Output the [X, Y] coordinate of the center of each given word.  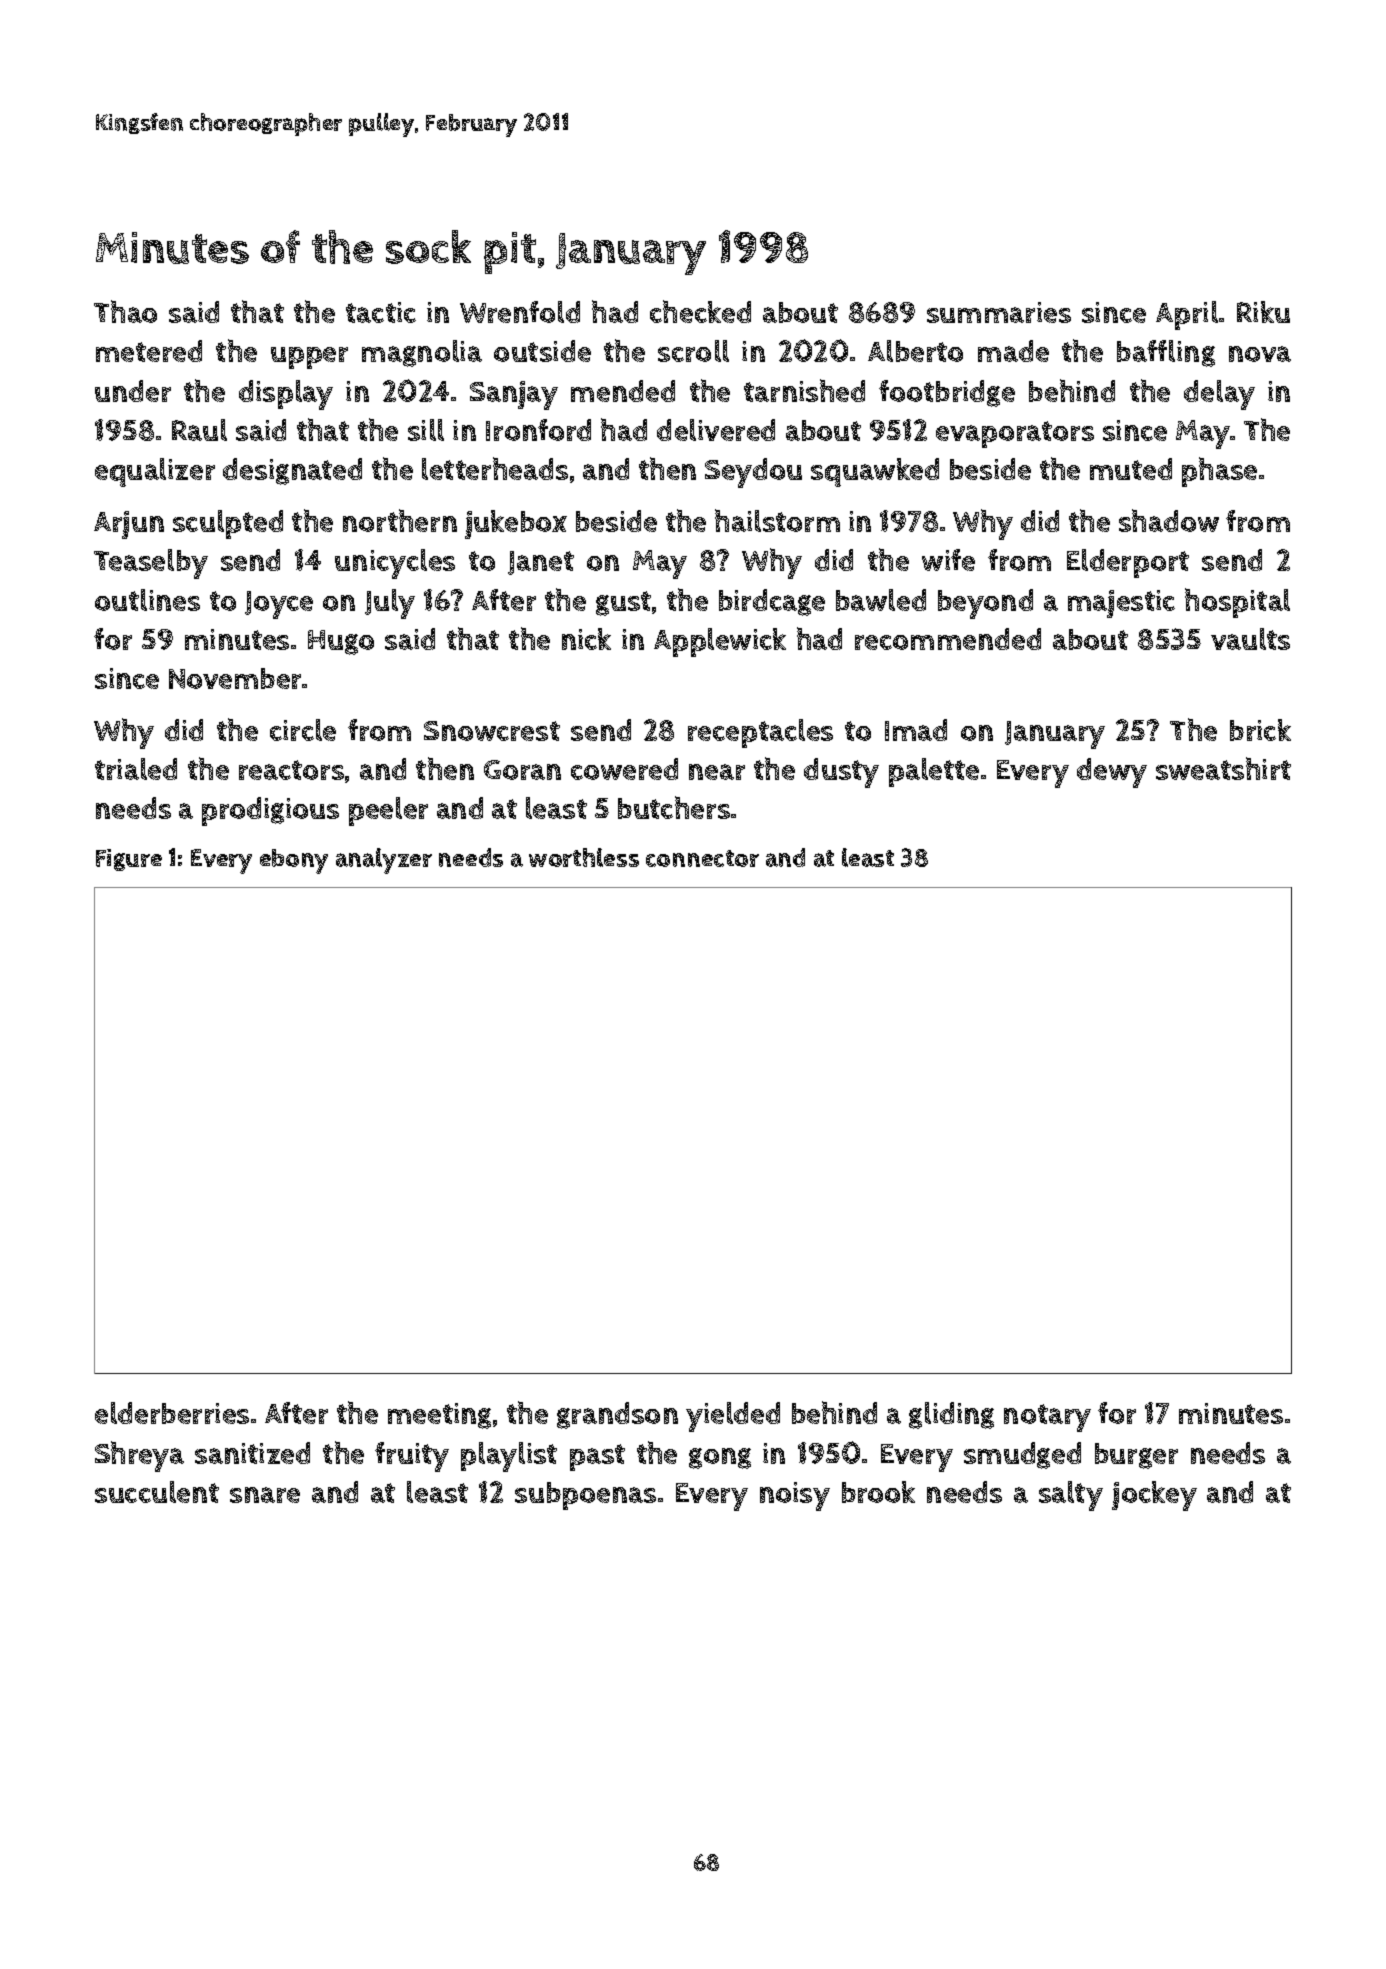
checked [700, 311]
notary [1047, 1418]
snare [265, 1495]
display [286, 395]
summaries [999, 312]
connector [702, 858]
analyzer [384, 861]
